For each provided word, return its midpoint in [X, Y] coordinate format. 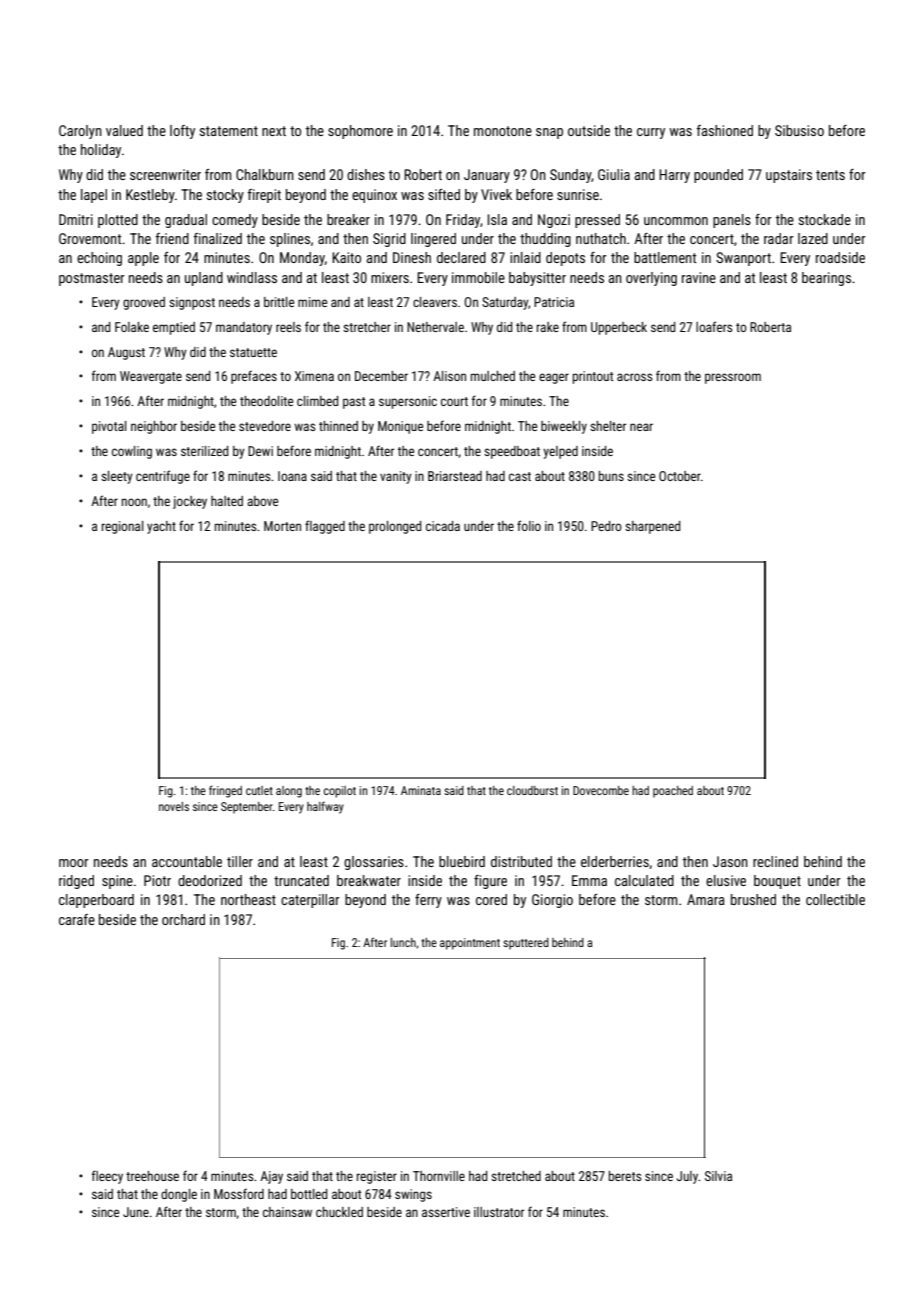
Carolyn [80, 132]
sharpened [652, 527]
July [687, 1177]
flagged [325, 527]
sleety [117, 477]
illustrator [499, 1212]
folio [529, 525]
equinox [374, 196]
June [136, 1212]
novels [174, 806]
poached [673, 792]
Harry [674, 176]
